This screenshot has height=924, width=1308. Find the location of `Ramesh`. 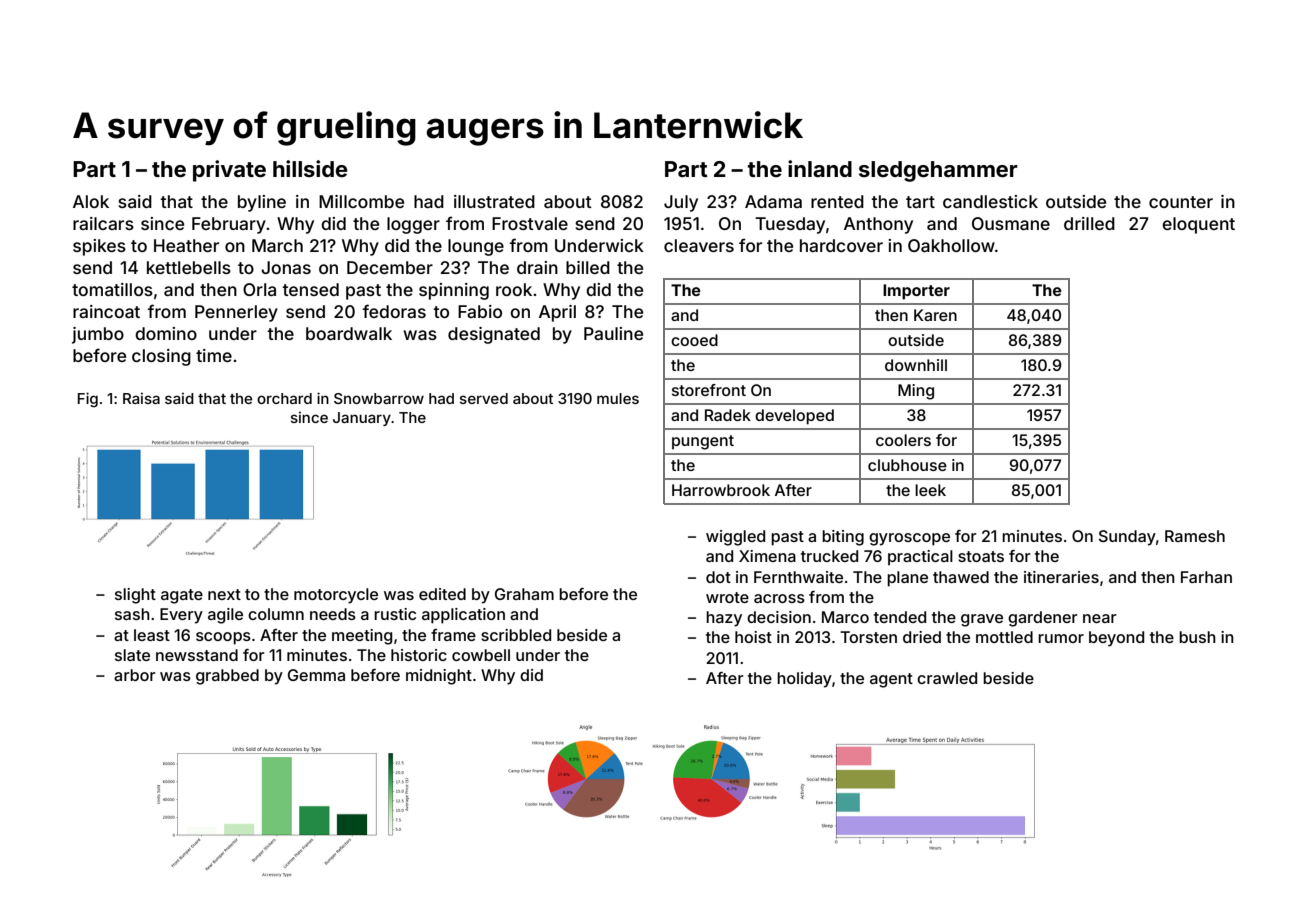

Ramesh is located at coordinates (1195, 536).
